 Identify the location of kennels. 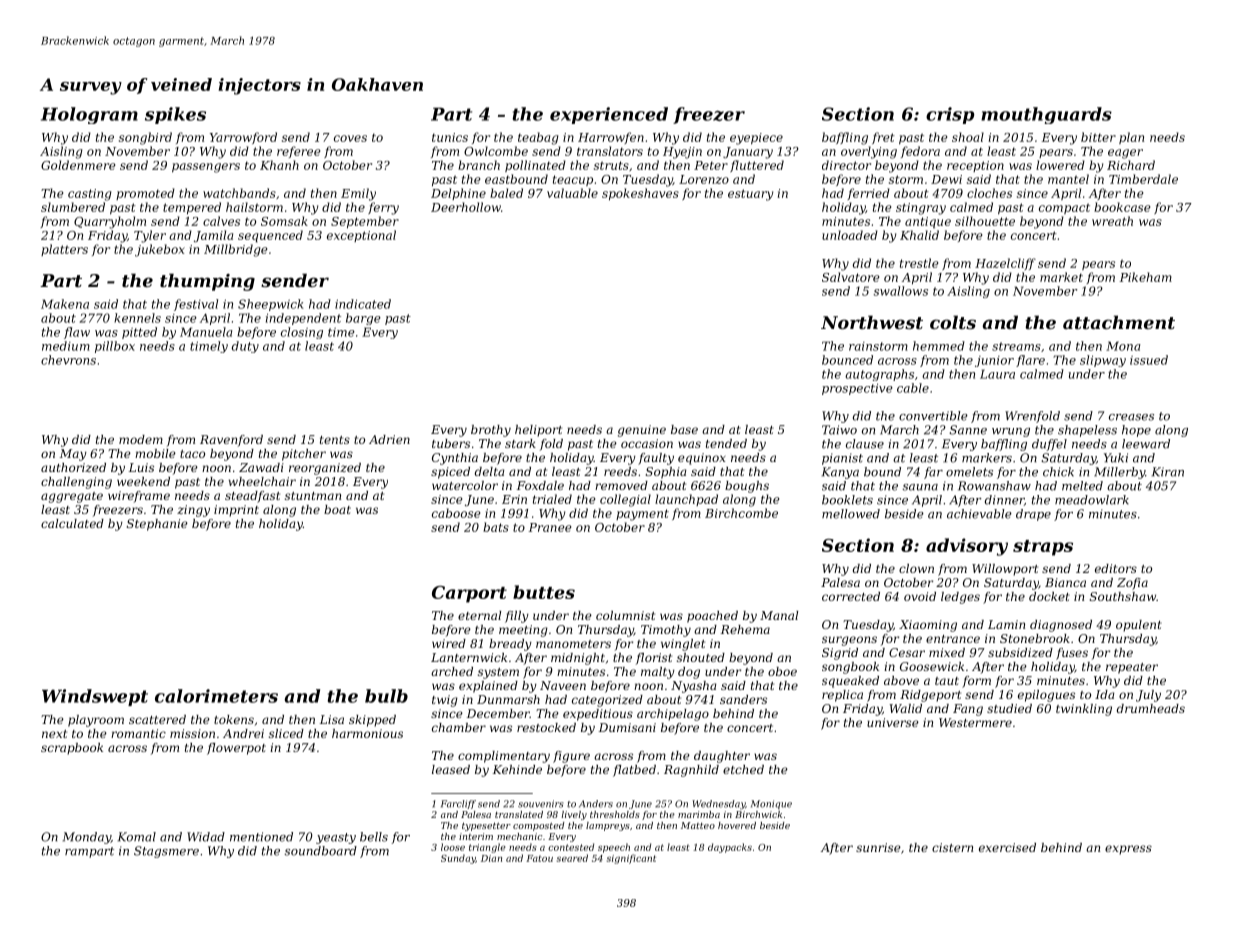
(137, 318).
